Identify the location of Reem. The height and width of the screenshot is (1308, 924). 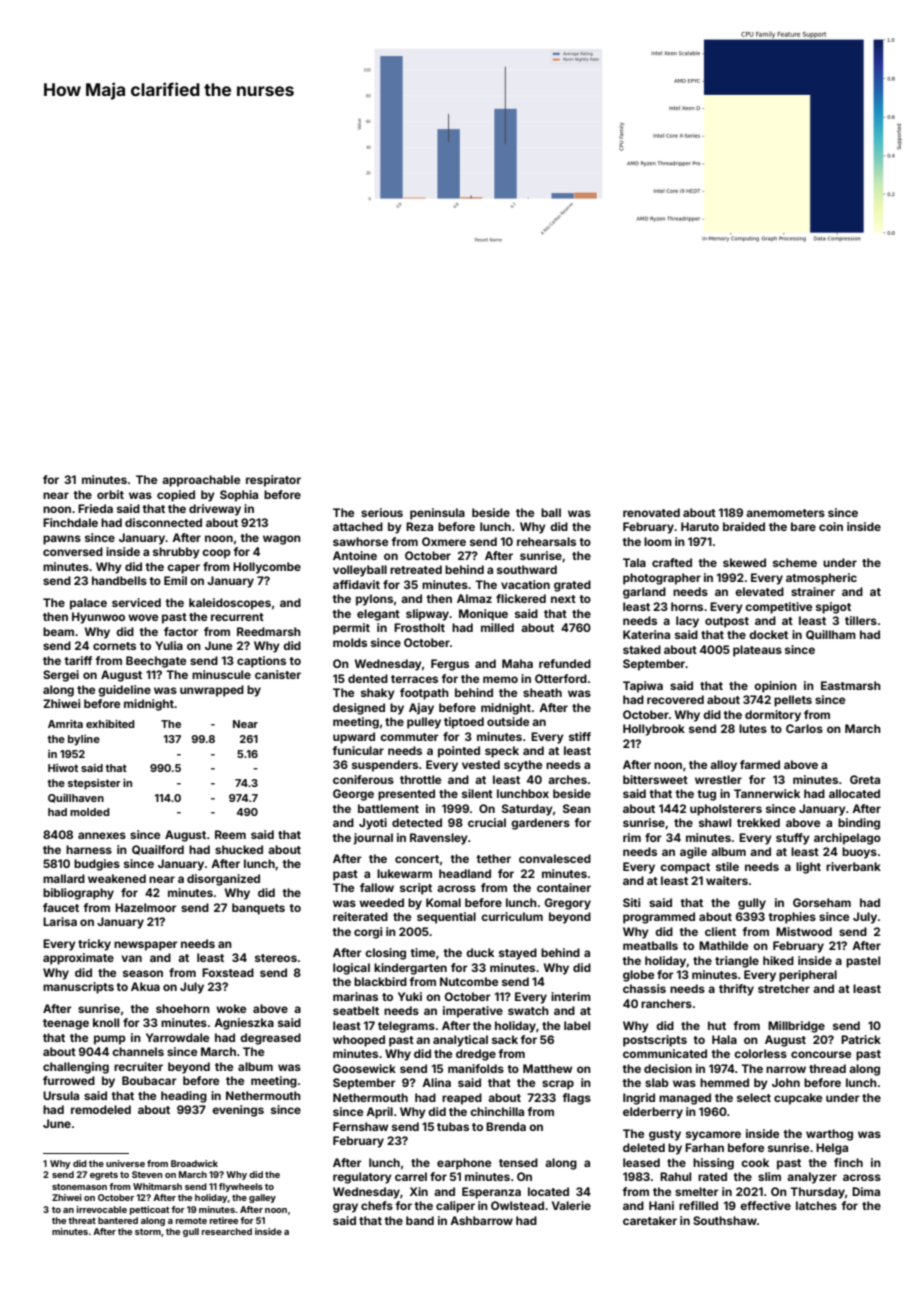
(230, 834).
